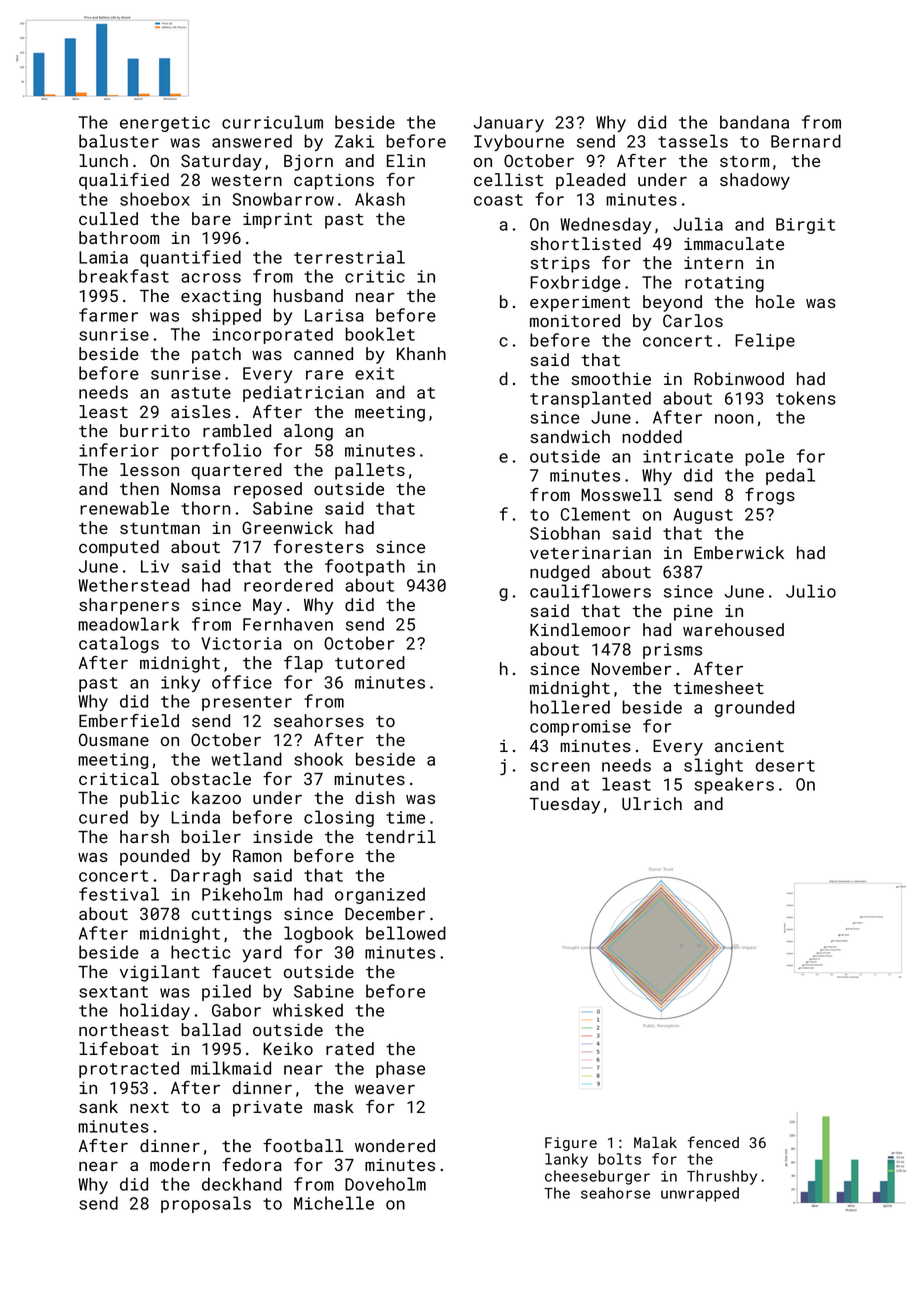 The height and width of the document is (1308, 924). I want to click on milkmaid, so click(231, 1068).
